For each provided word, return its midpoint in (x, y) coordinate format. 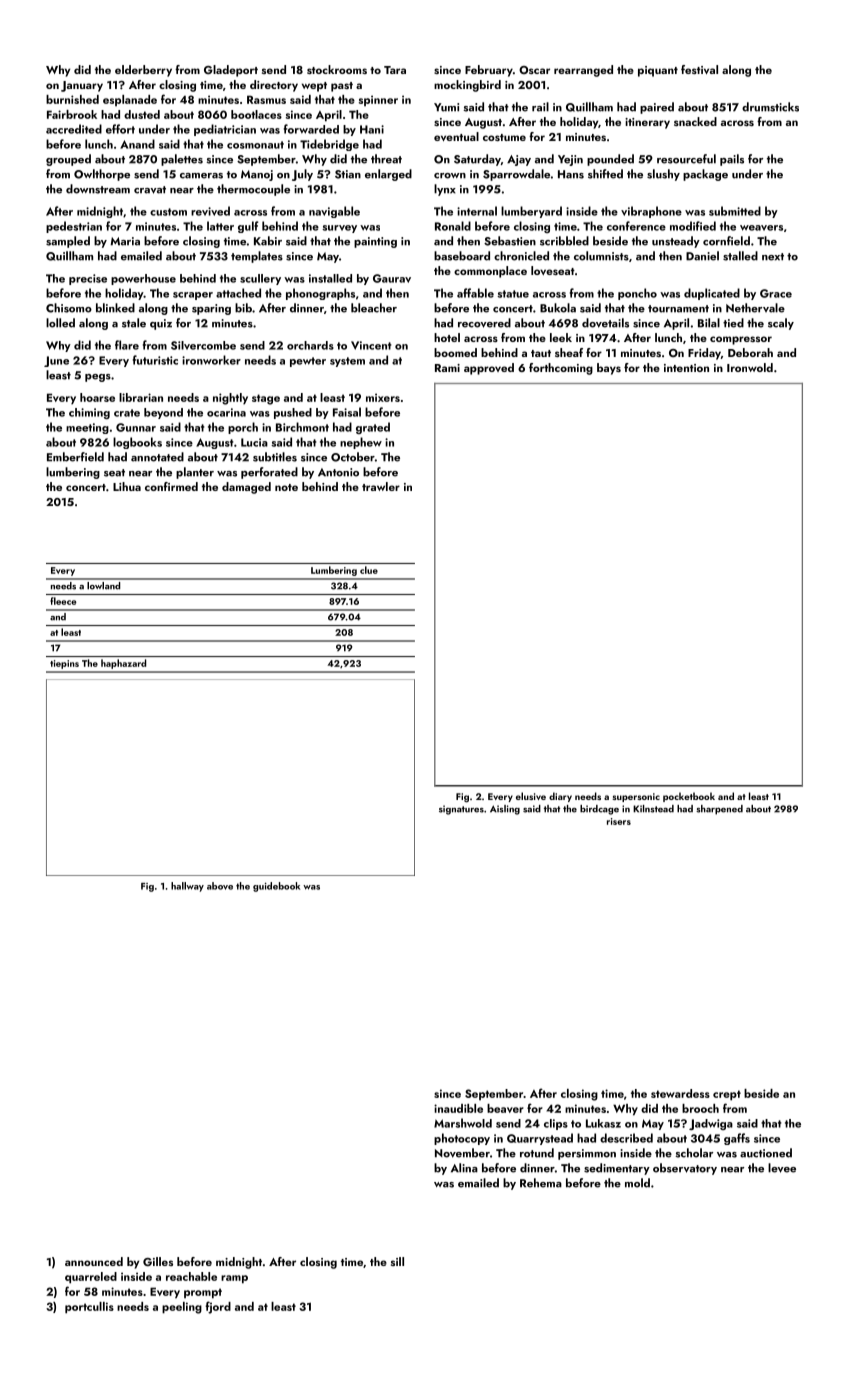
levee (782, 1168)
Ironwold (750, 367)
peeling (182, 1308)
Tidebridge (329, 145)
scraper (193, 296)
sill (397, 1261)
